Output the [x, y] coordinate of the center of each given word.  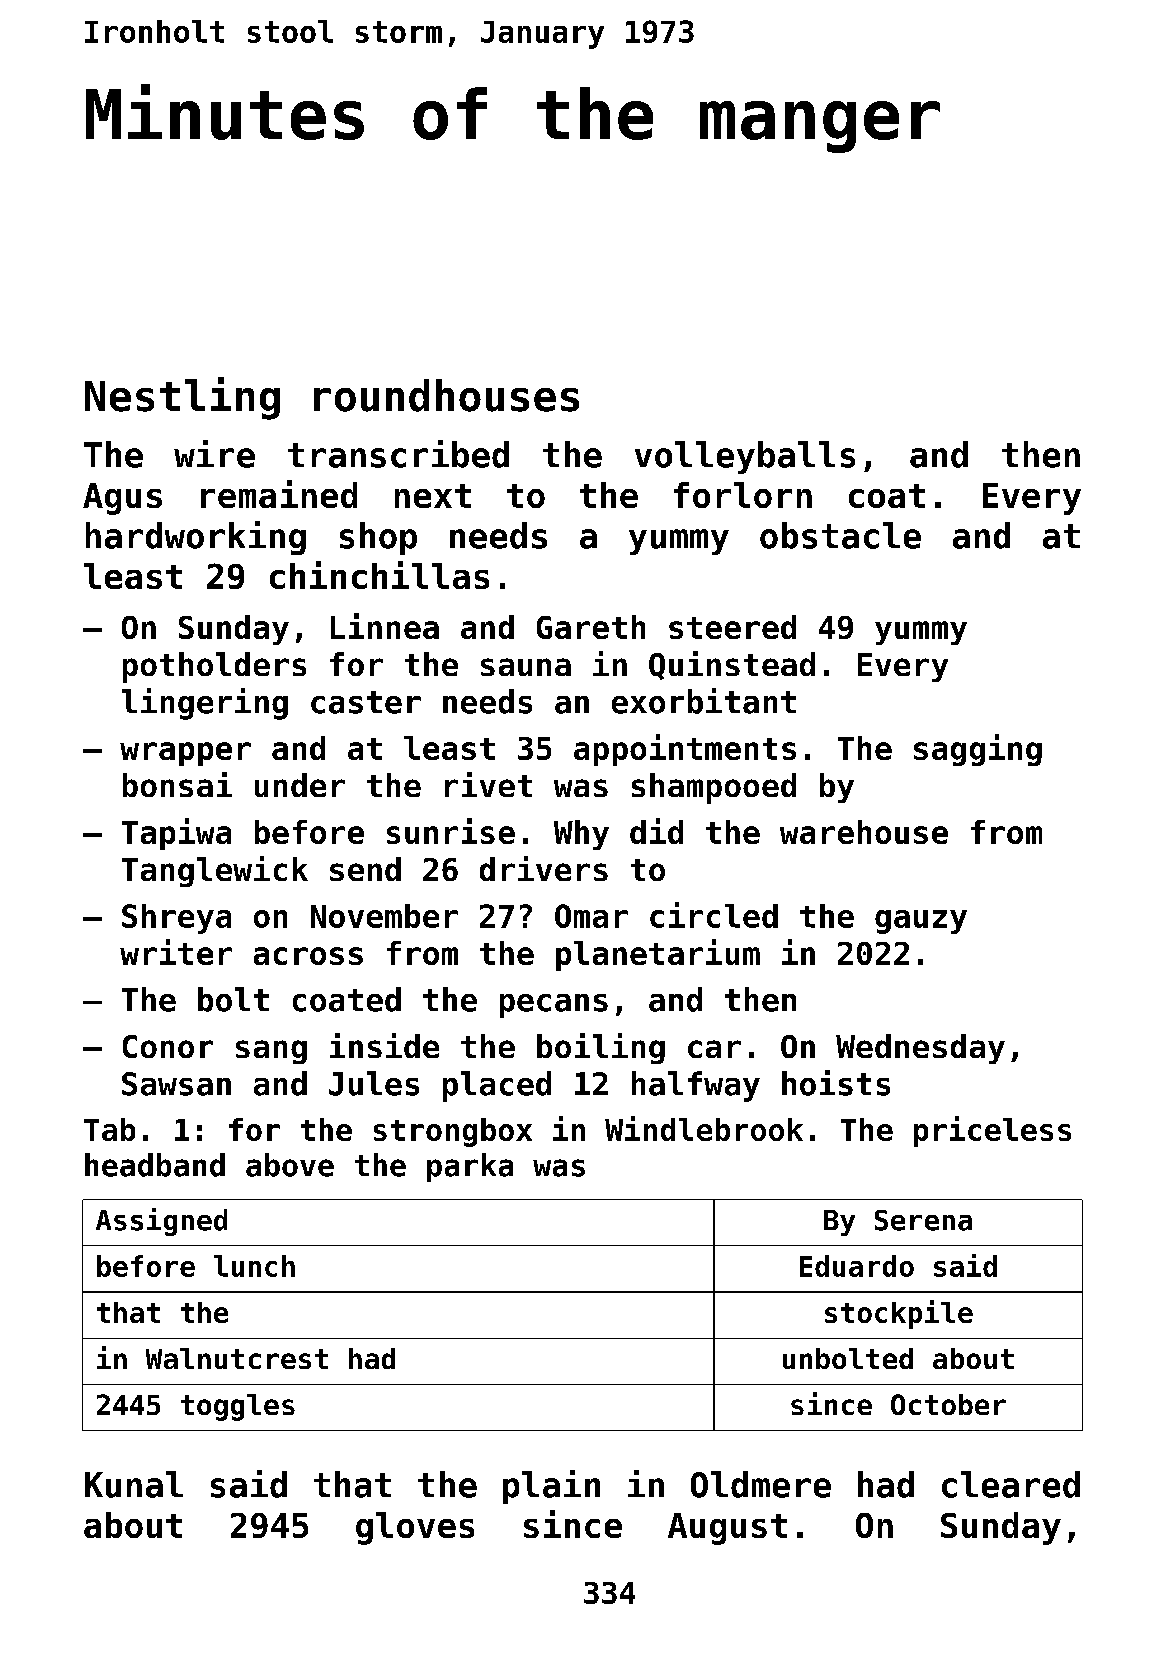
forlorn [743, 495]
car [714, 1049]
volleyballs [745, 457]
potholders [214, 667]
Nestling [182, 398]
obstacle [840, 535]
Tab [109, 1129]
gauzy [921, 922]
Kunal [134, 1484]
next [433, 496]
